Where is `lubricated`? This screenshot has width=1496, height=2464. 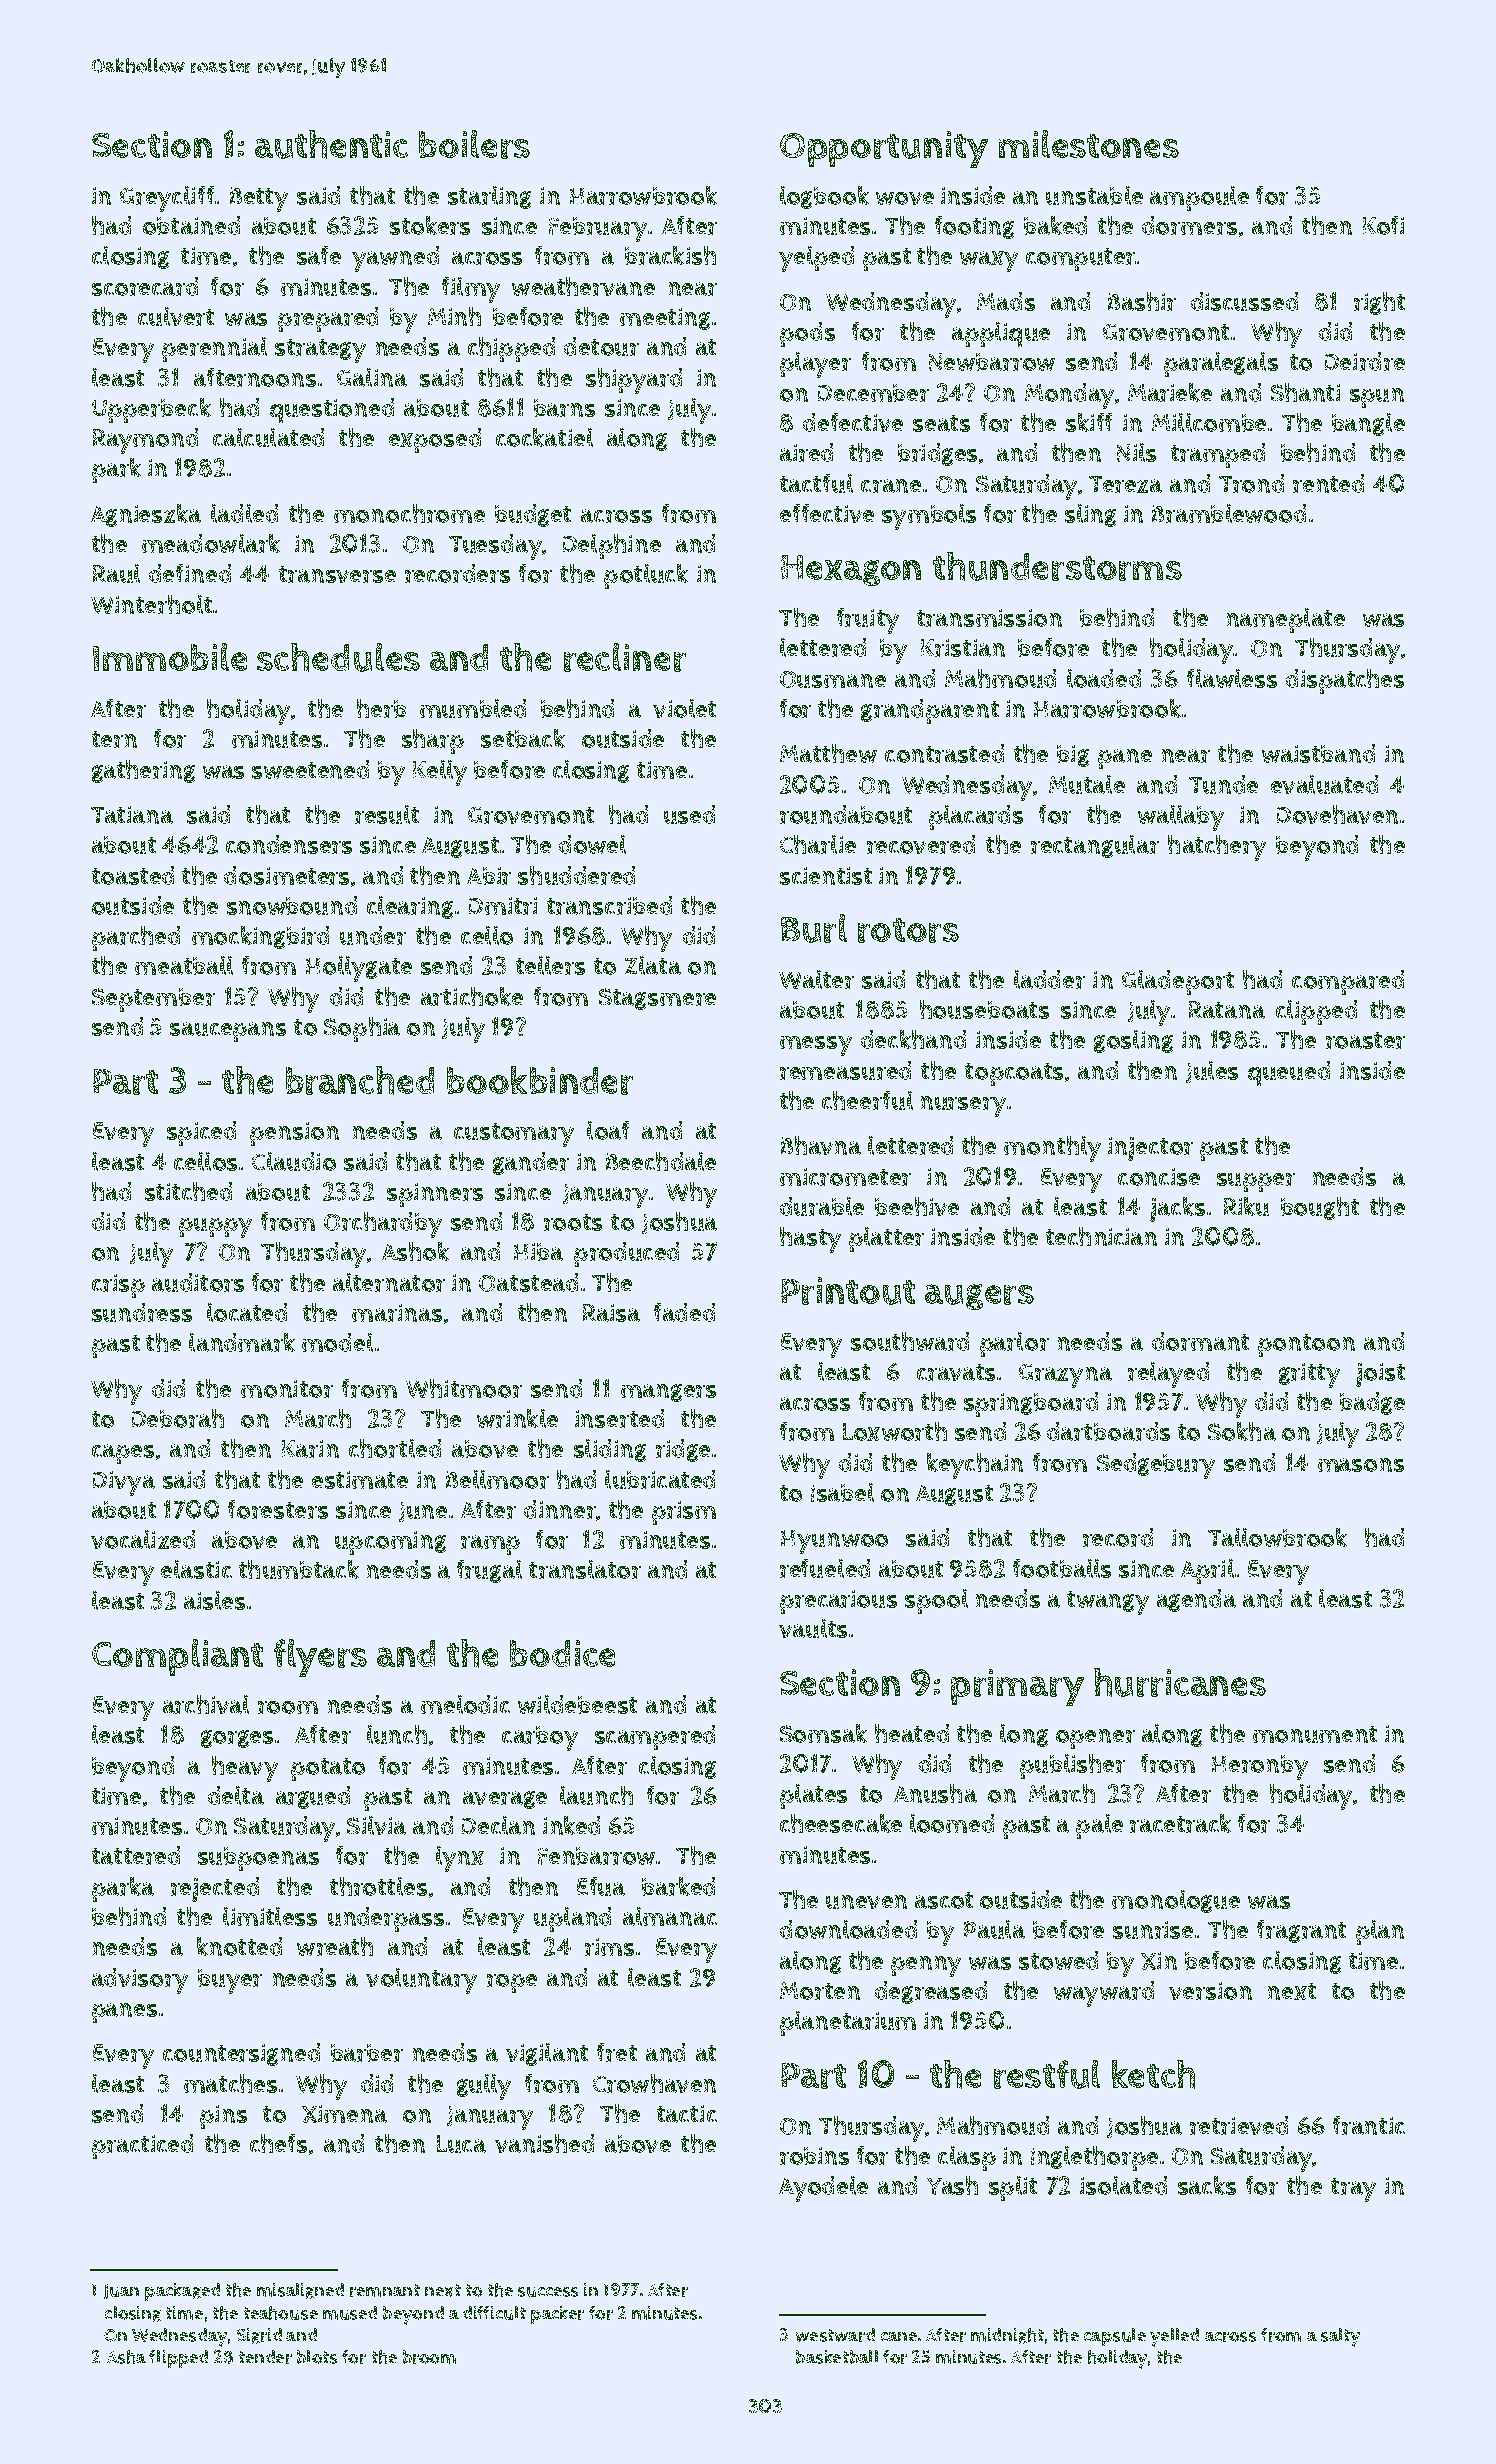
lubricated is located at coordinates (660, 1479).
